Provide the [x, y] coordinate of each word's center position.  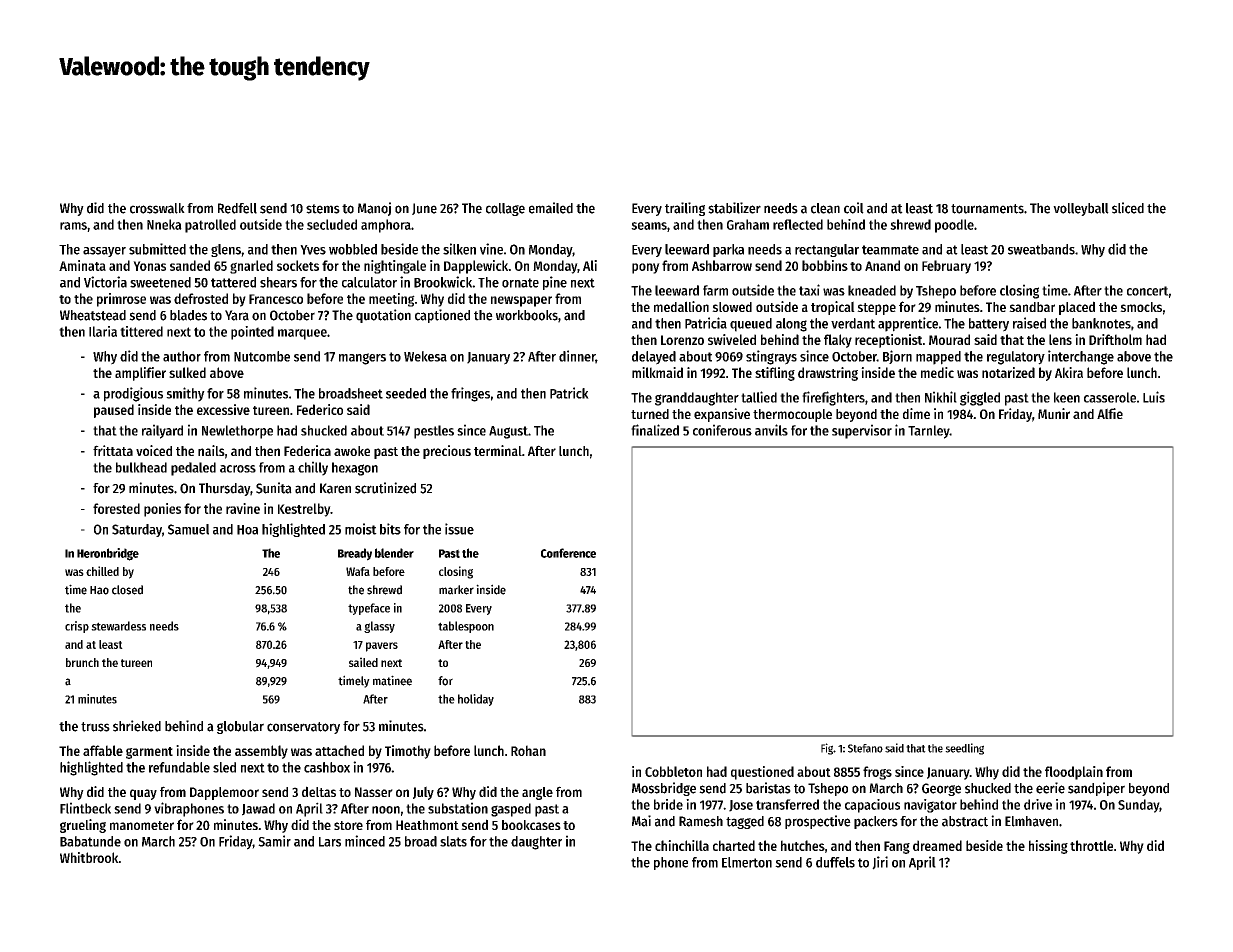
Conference [568, 553]
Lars [330, 842]
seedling [964, 749]
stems [323, 209]
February [946, 267]
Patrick [569, 393]
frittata [113, 450]
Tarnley [929, 432]
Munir [1054, 413]
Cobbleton [673, 771]
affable [103, 750]
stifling [775, 374]
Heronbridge [108, 554]
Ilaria [103, 331]
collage [505, 209]
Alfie [1110, 413]
